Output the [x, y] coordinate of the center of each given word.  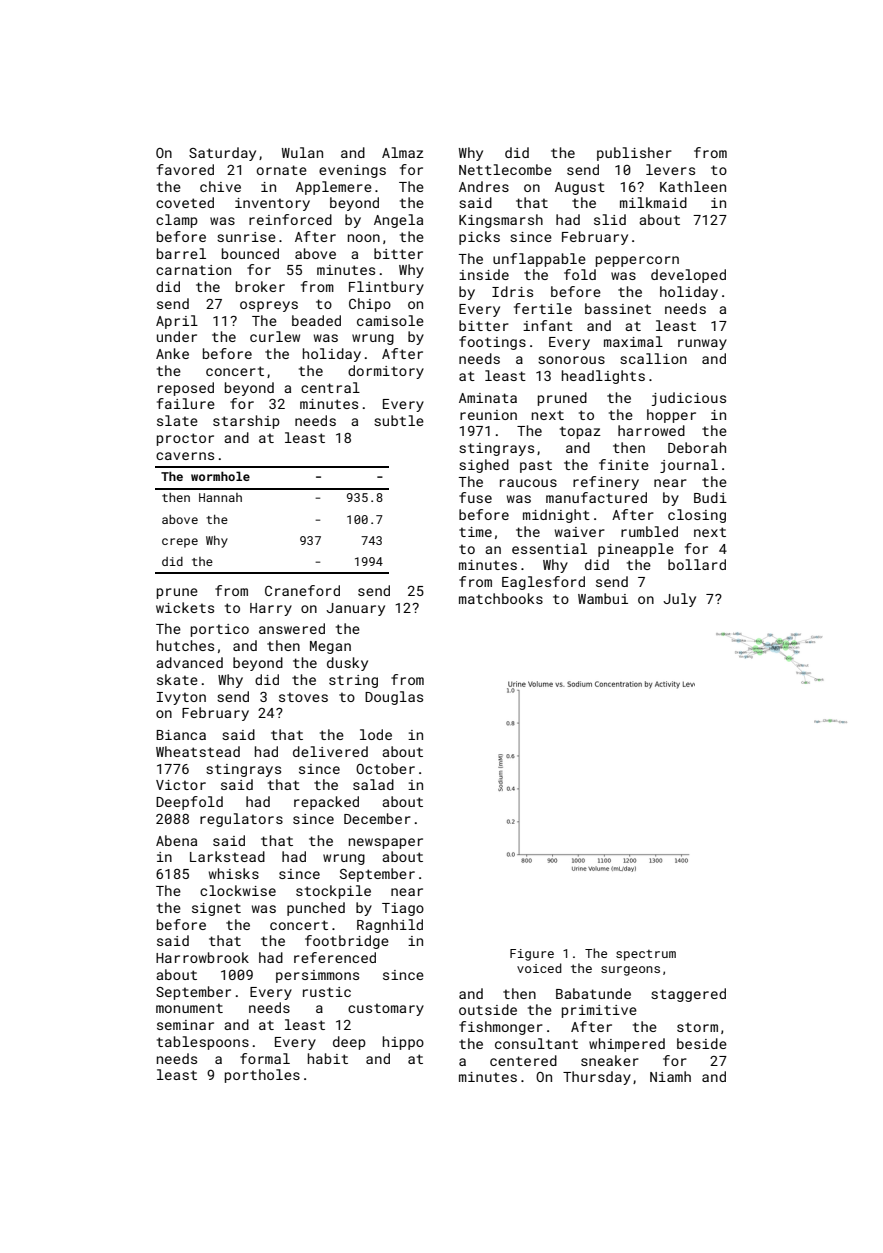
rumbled [649, 531]
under [177, 336]
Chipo [370, 305]
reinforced [290, 219]
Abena [176, 840]
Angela [398, 221]
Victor [181, 785]
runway [702, 344]
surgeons [630, 971]
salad [373, 784]
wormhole [220, 476]
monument [189, 1008]
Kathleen [693, 186]
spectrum [646, 955]
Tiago [403, 909]
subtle [399, 420]
